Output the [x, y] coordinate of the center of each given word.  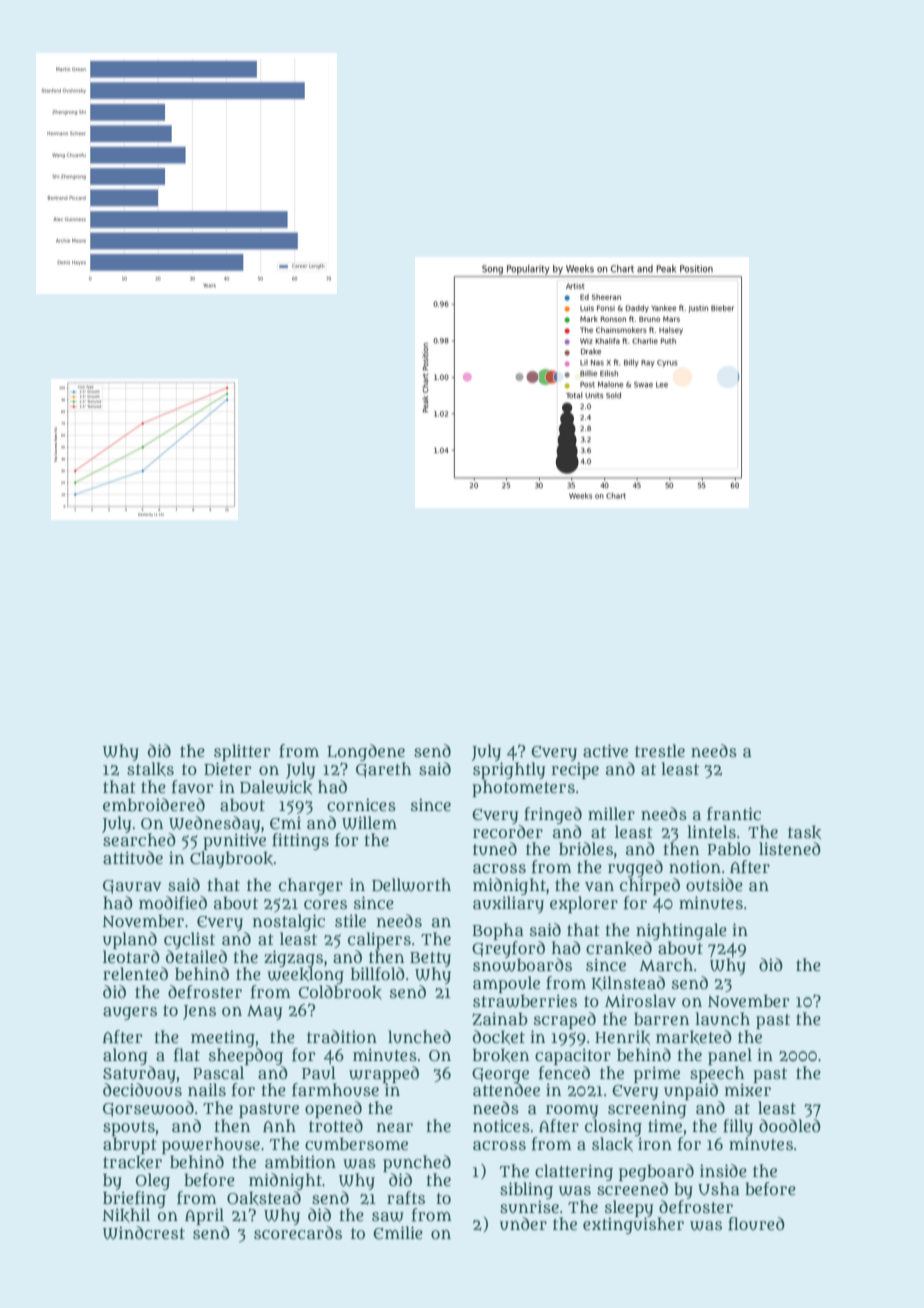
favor [193, 787]
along [125, 1056]
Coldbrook [340, 992]
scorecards [298, 1233]
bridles [586, 848]
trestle [660, 750]
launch [722, 1019]
